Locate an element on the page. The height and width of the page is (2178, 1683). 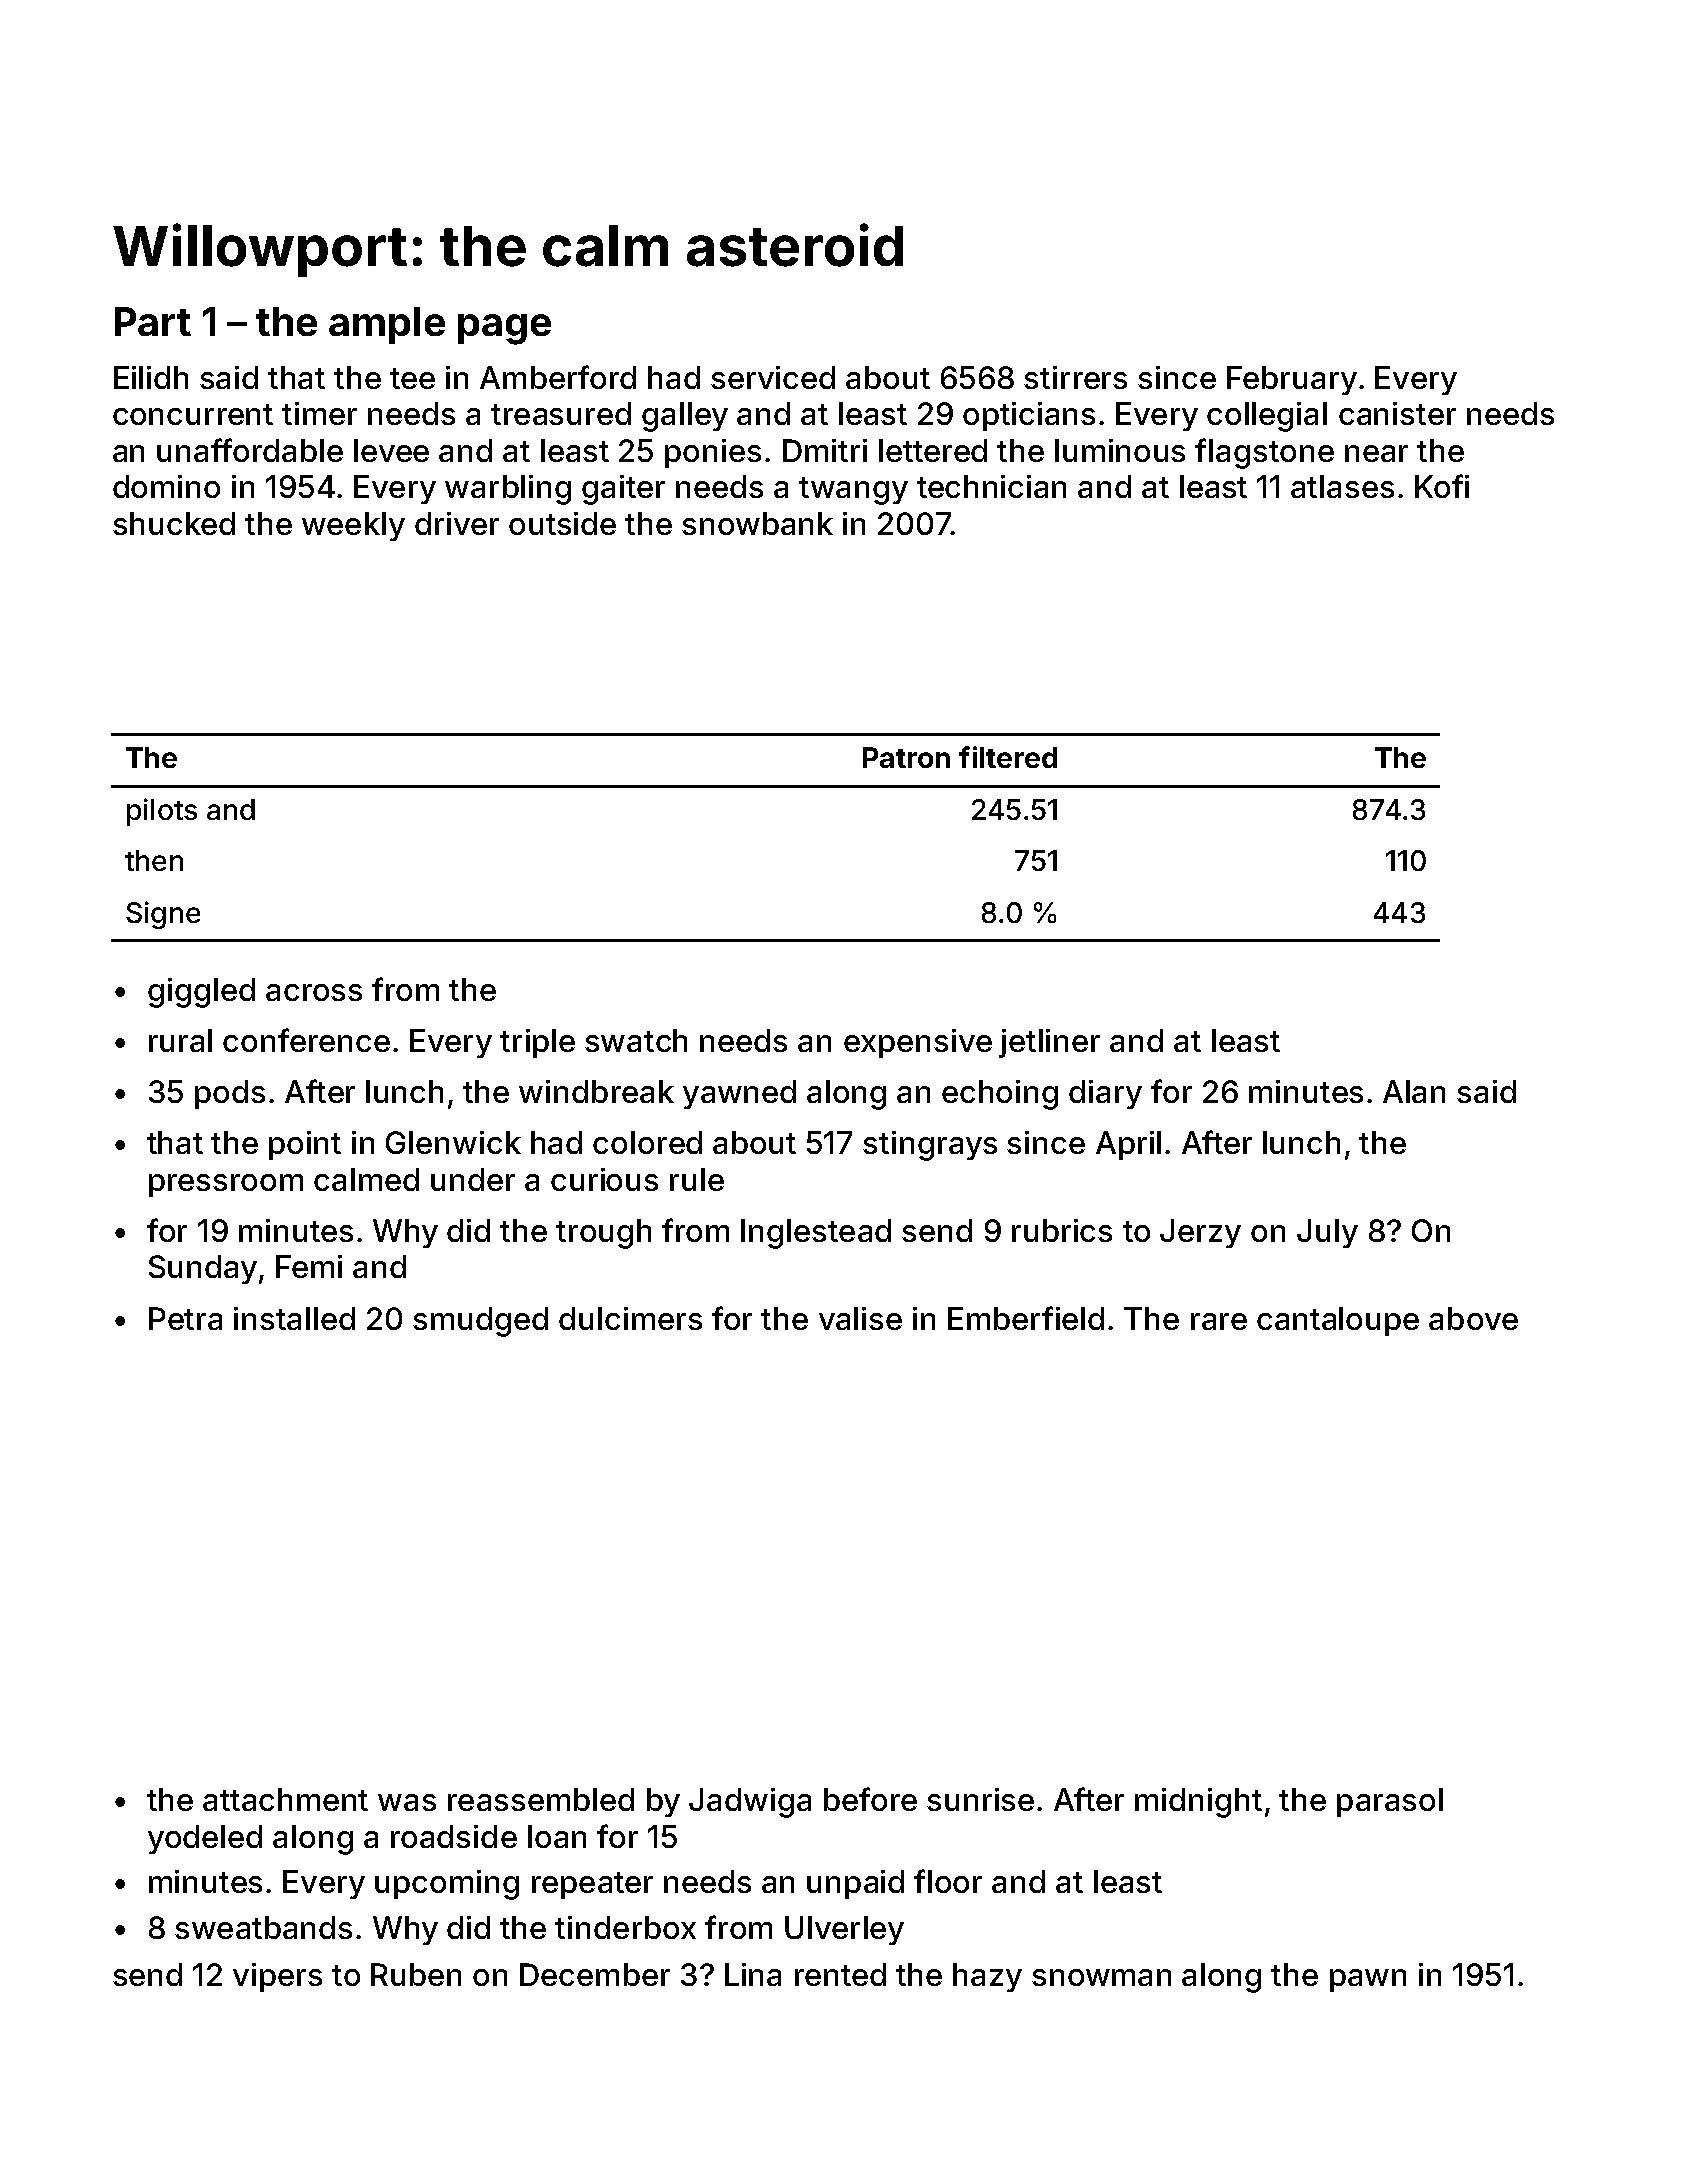
ample is located at coordinates (387, 325).
